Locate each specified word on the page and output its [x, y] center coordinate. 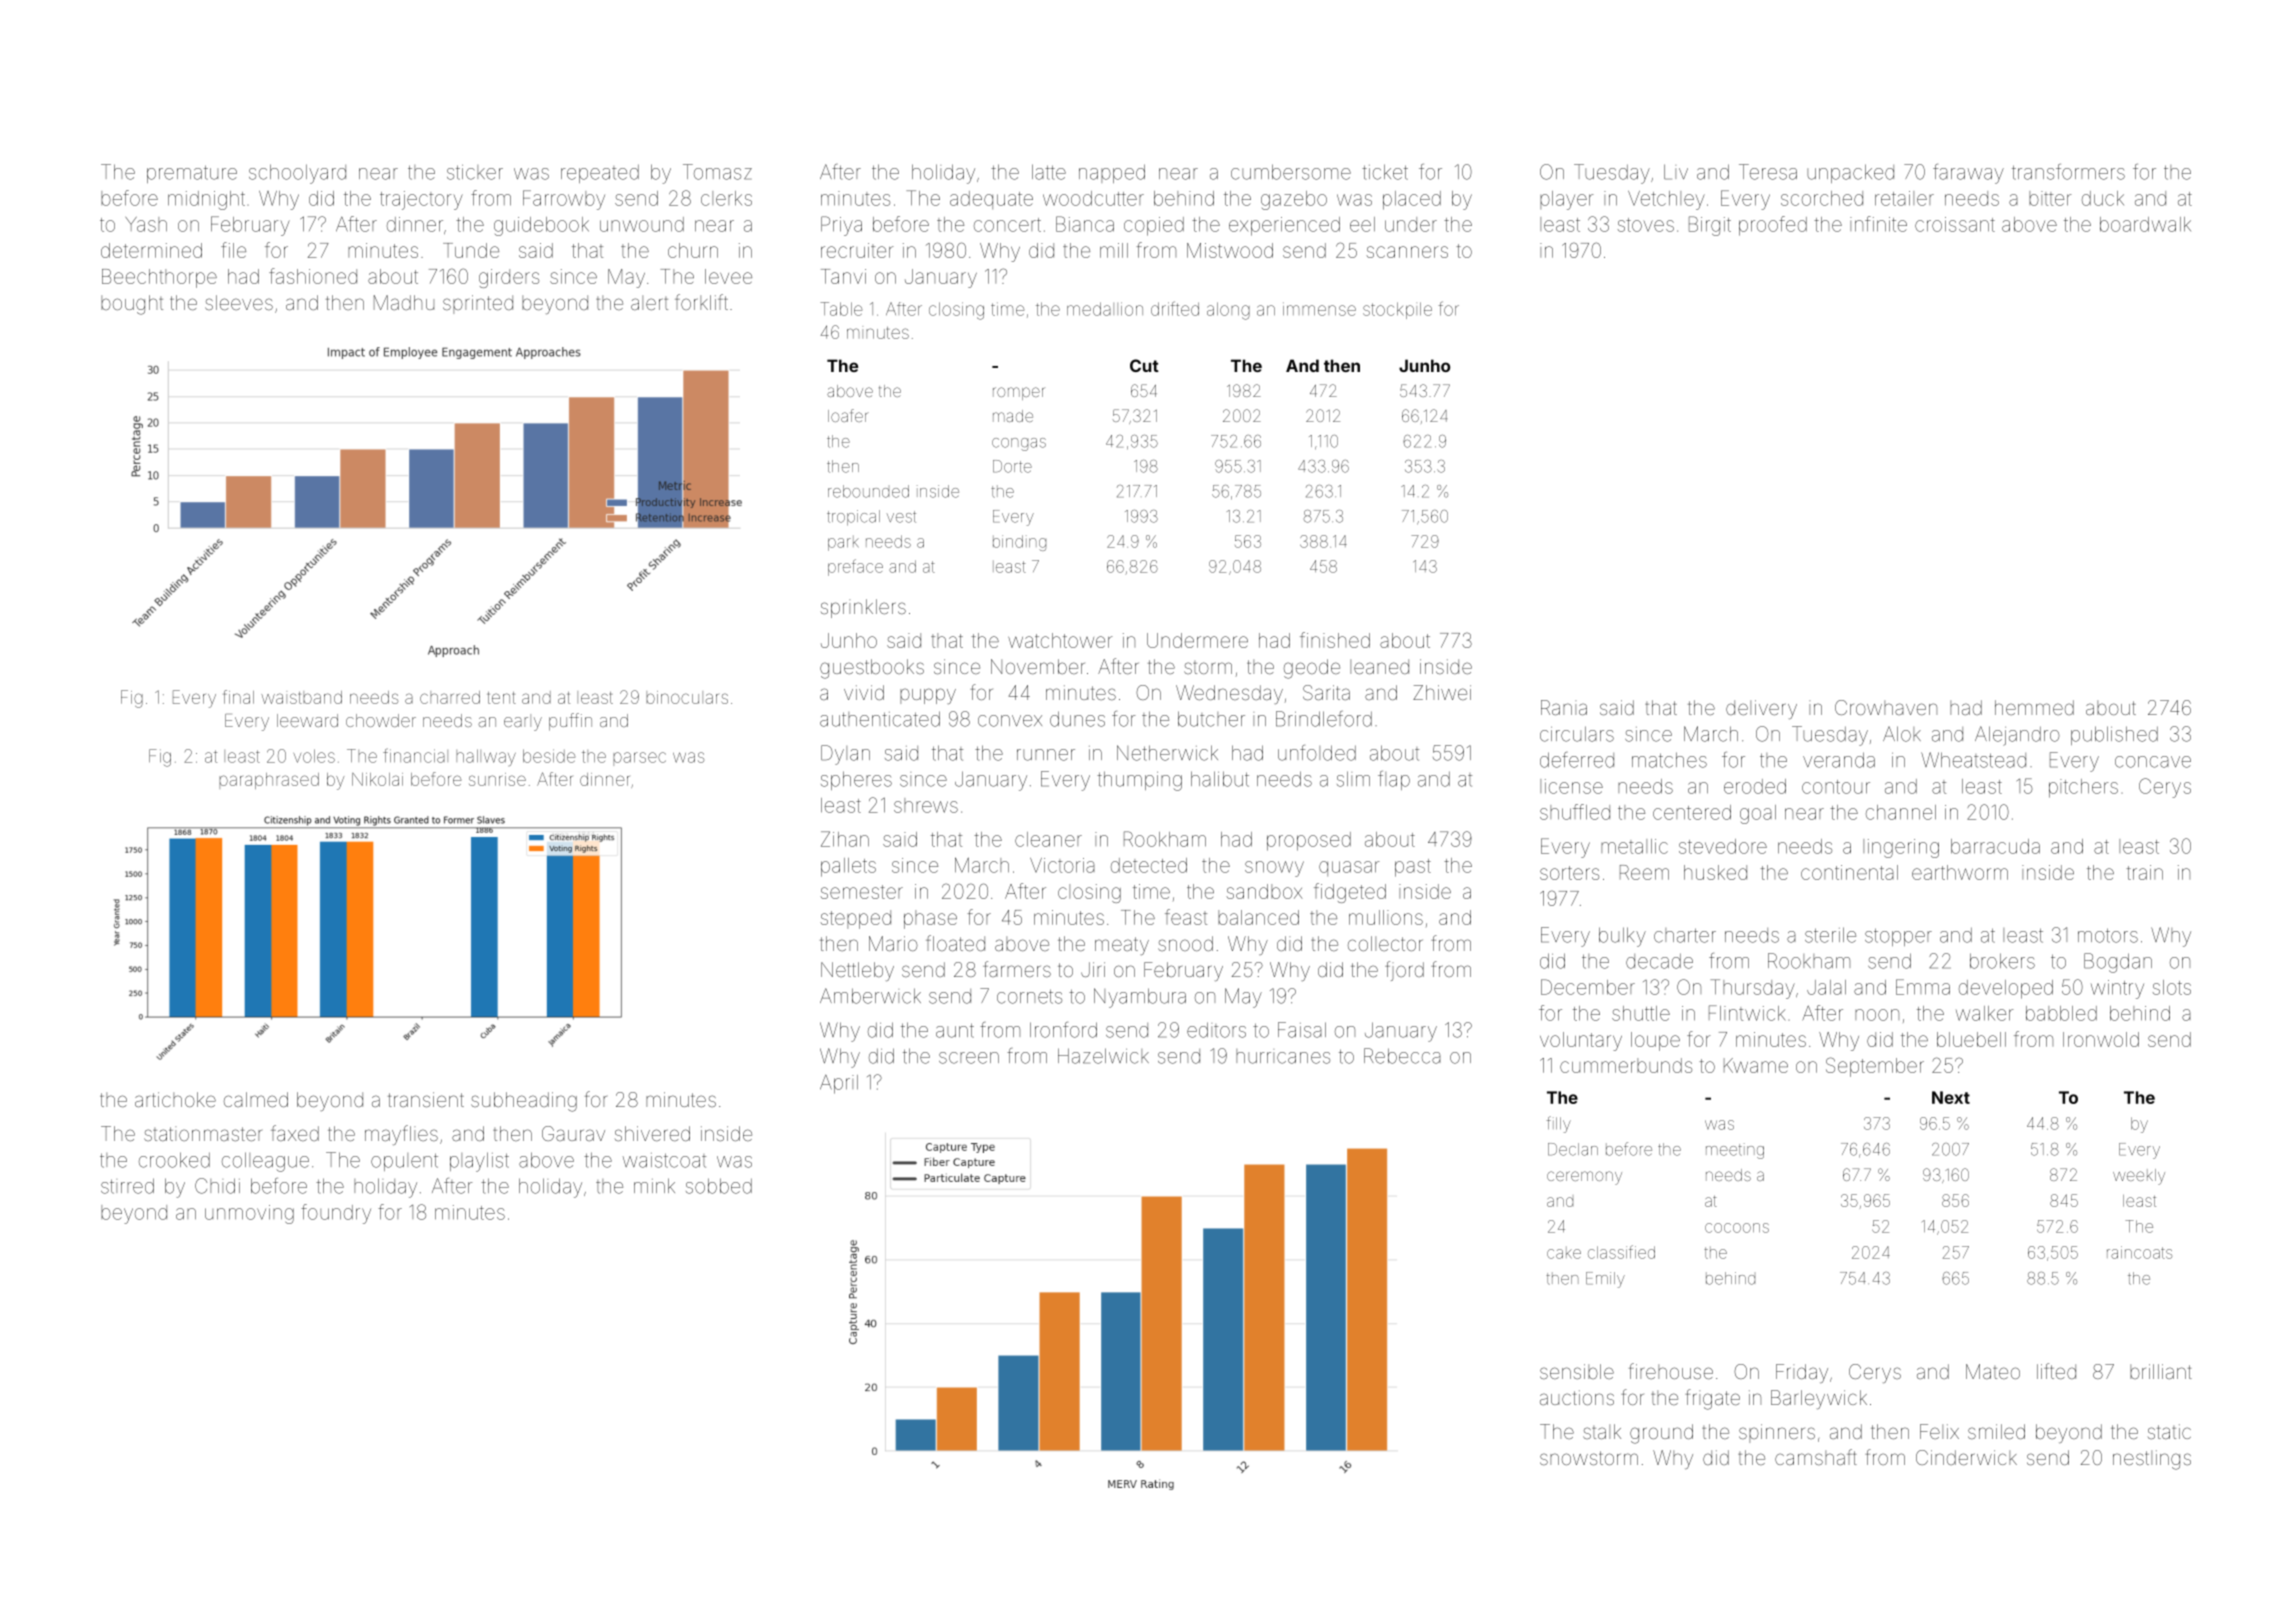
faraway [1968, 174]
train [2144, 872]
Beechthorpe [159, 278]
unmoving [249, 1214]
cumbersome [1291, 172]
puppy [928, 696]
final [238, 697]
